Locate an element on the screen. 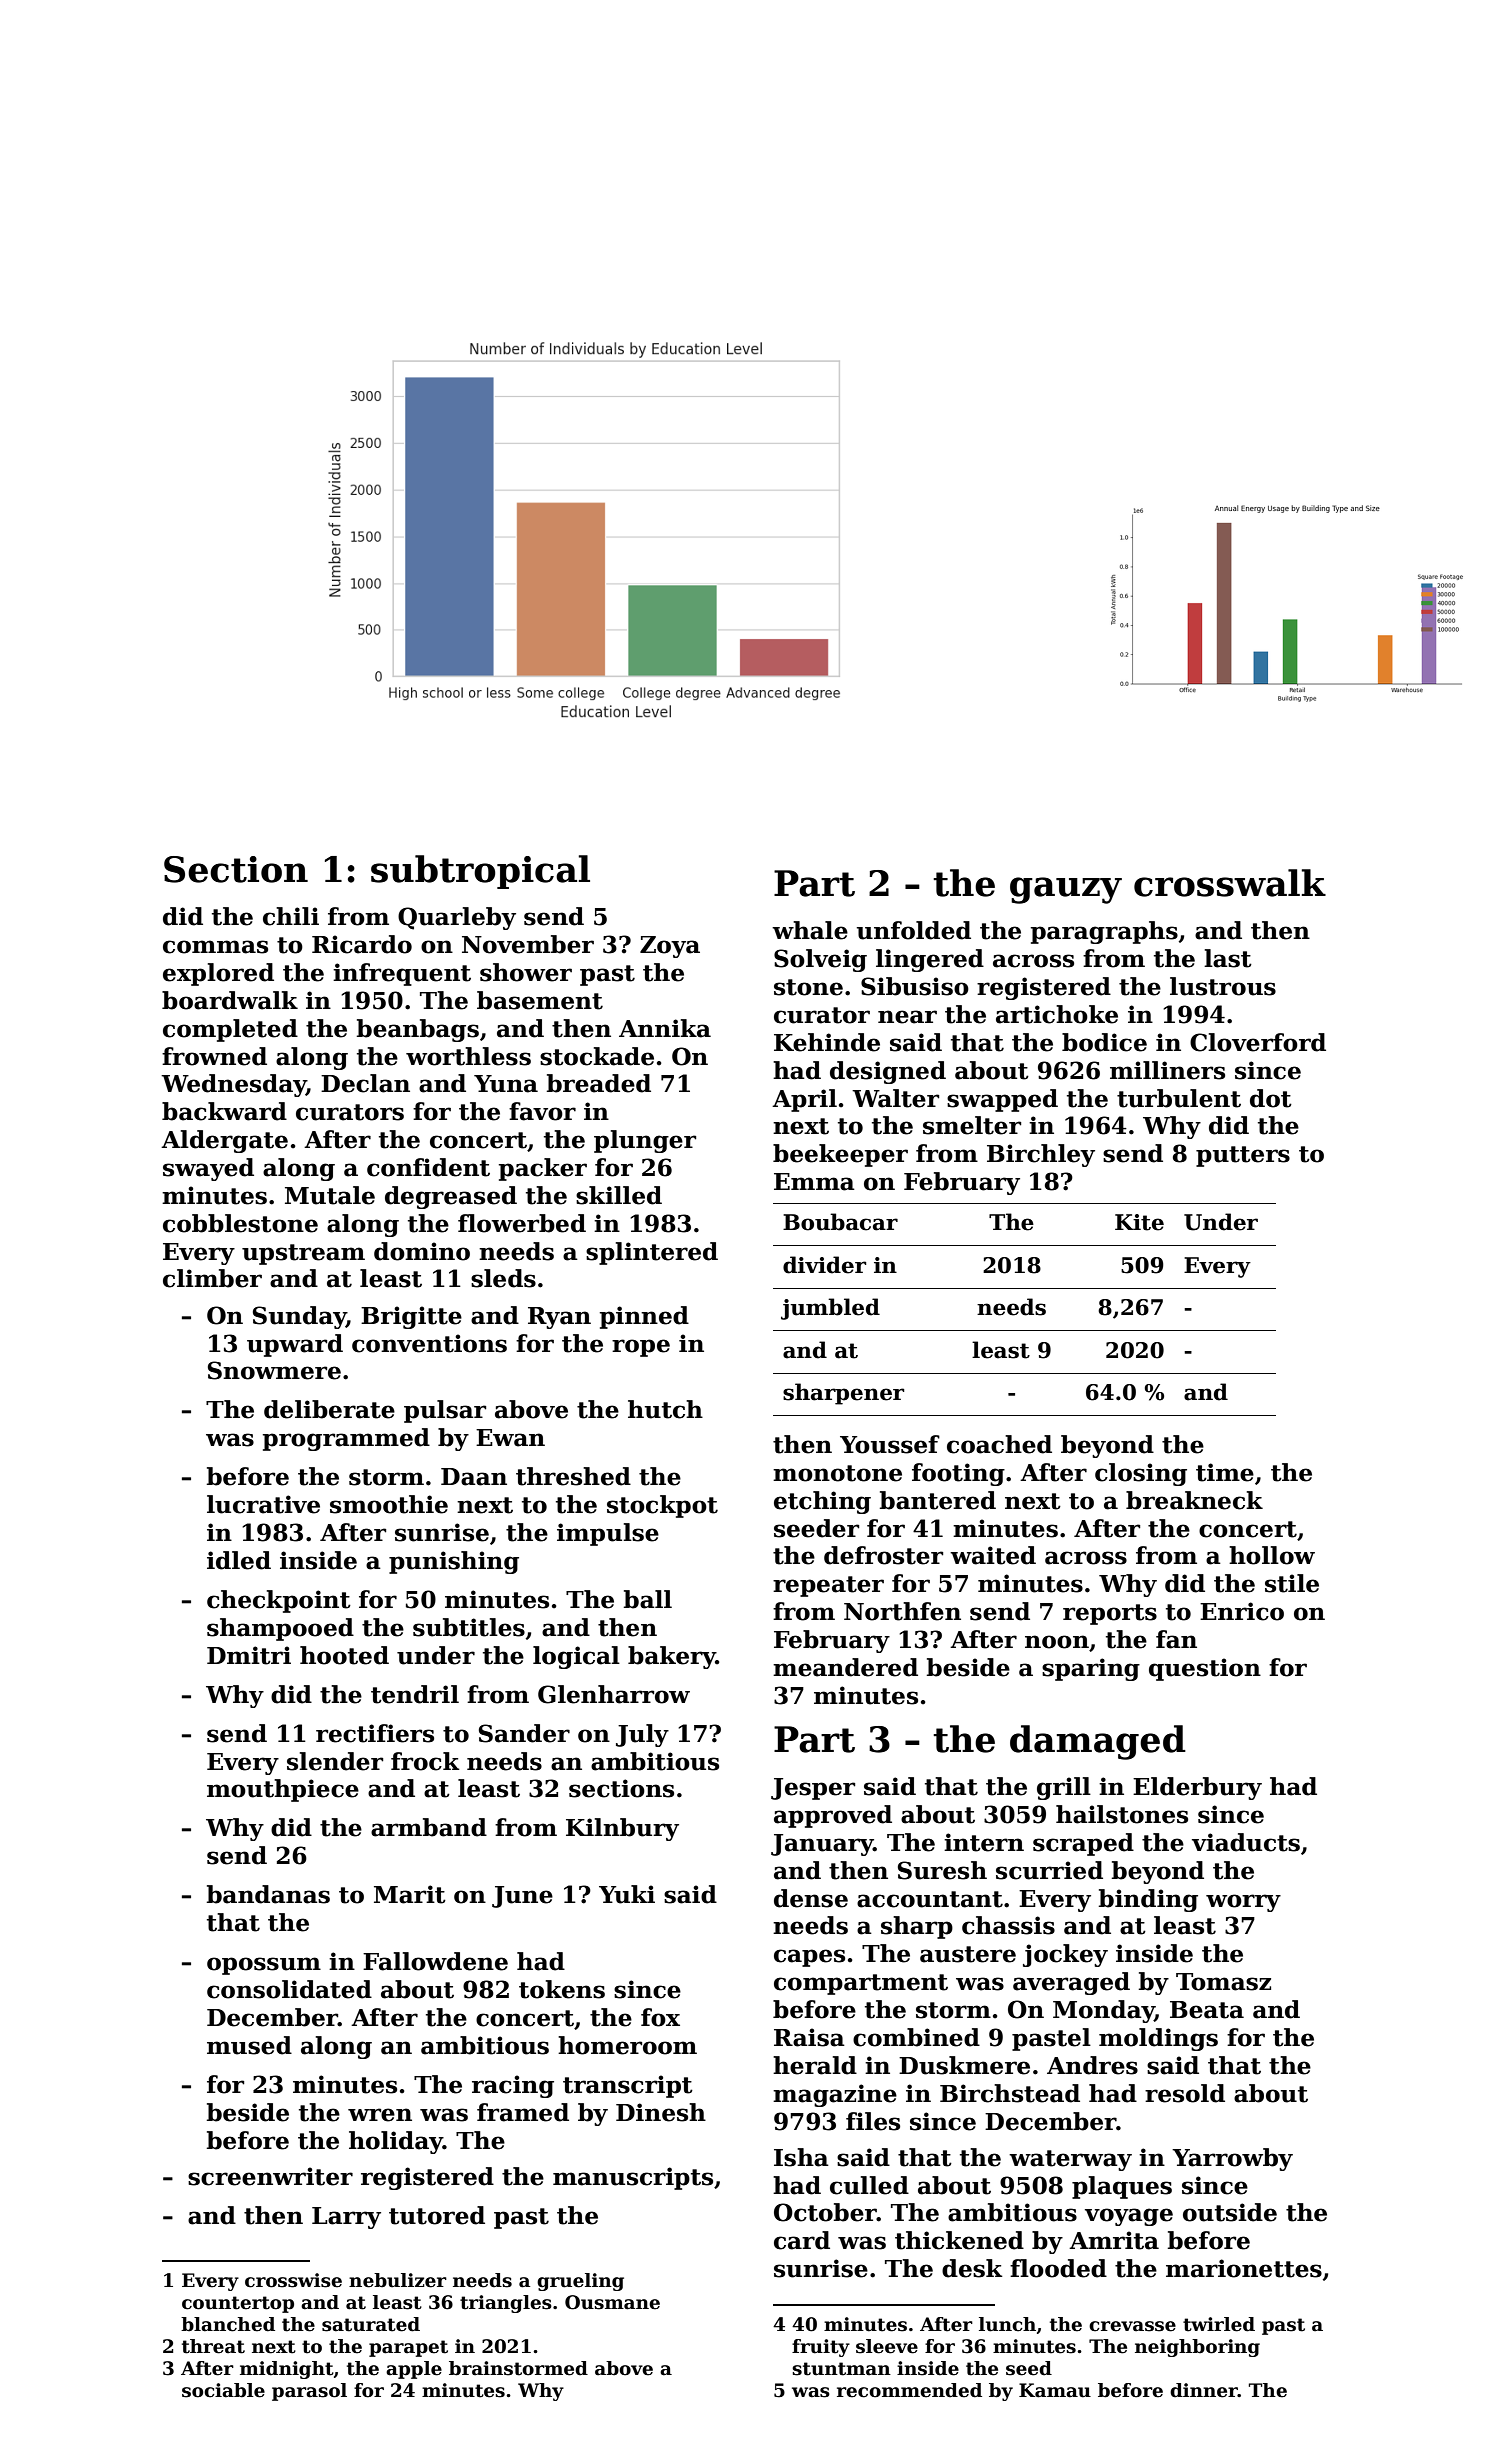 The image size is (1496, 2464). gauzy is located at coordinates (1066, 890).
